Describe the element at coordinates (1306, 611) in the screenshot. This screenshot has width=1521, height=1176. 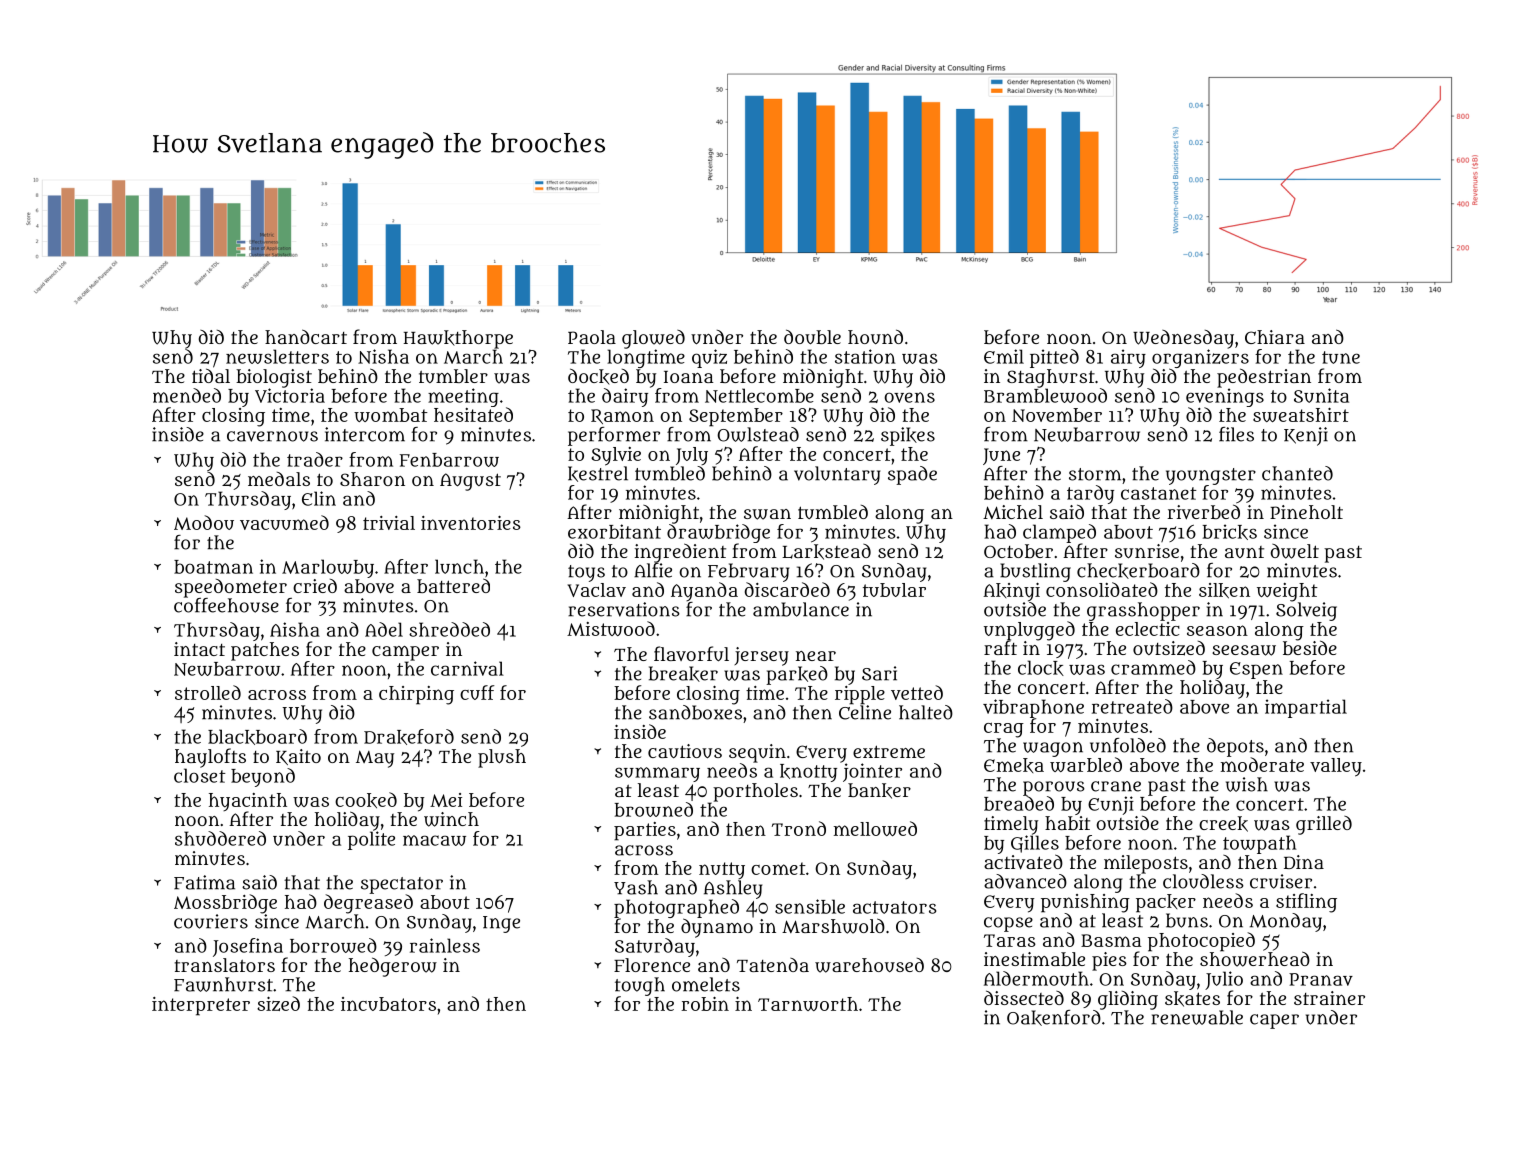
I see `Solveig` at that location.
